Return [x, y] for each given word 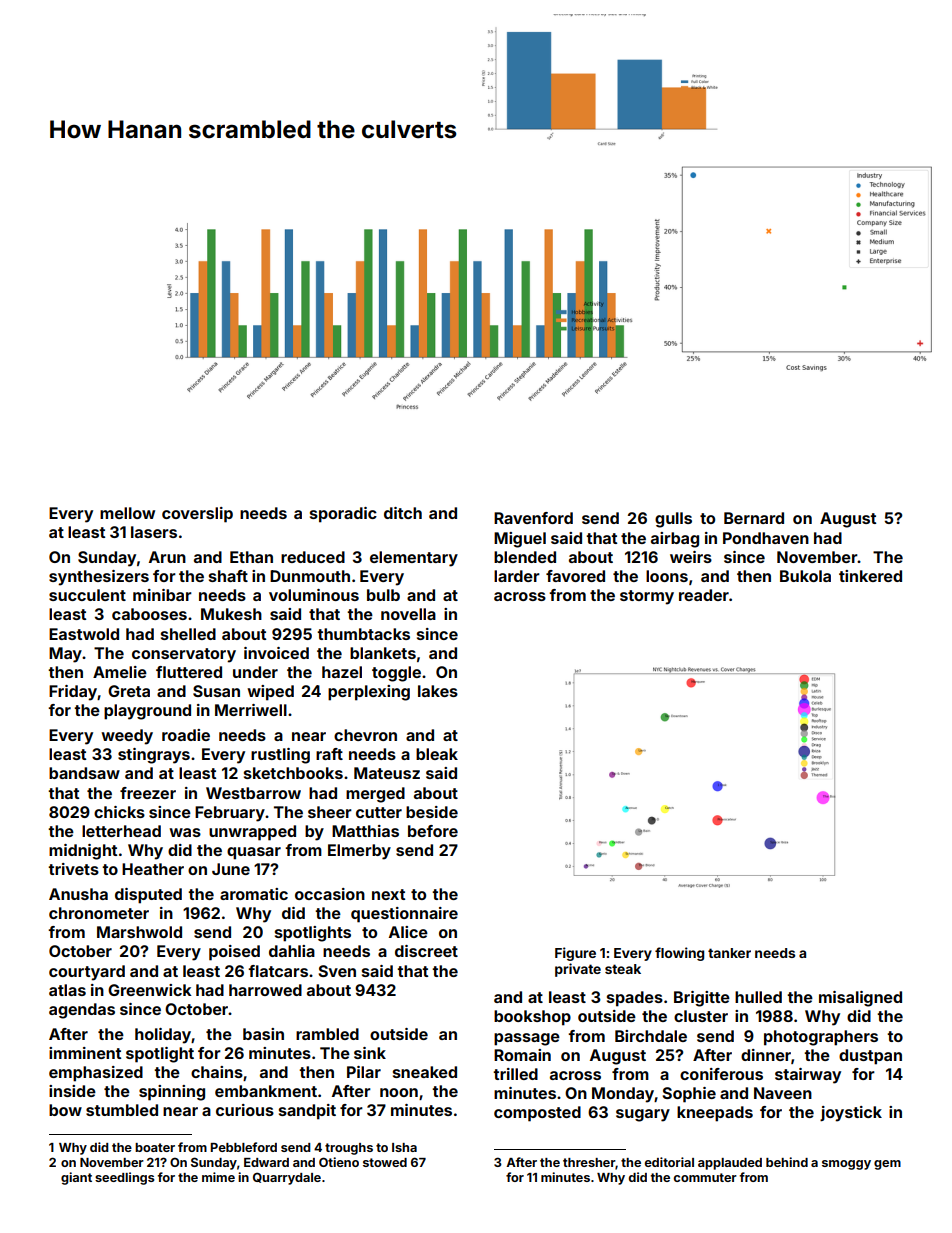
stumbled [122, 1110]
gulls [673, 520]
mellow [127, 513]
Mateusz [387, 773]
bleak [437, 754]
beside [432, 812]
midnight [83, 852]
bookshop [532, 1018]
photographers [821, 1038]
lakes [438, 691]
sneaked [425, 1072]
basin [263, 1034]
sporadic [343, 515]
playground [147, 712]
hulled [758, 997]
